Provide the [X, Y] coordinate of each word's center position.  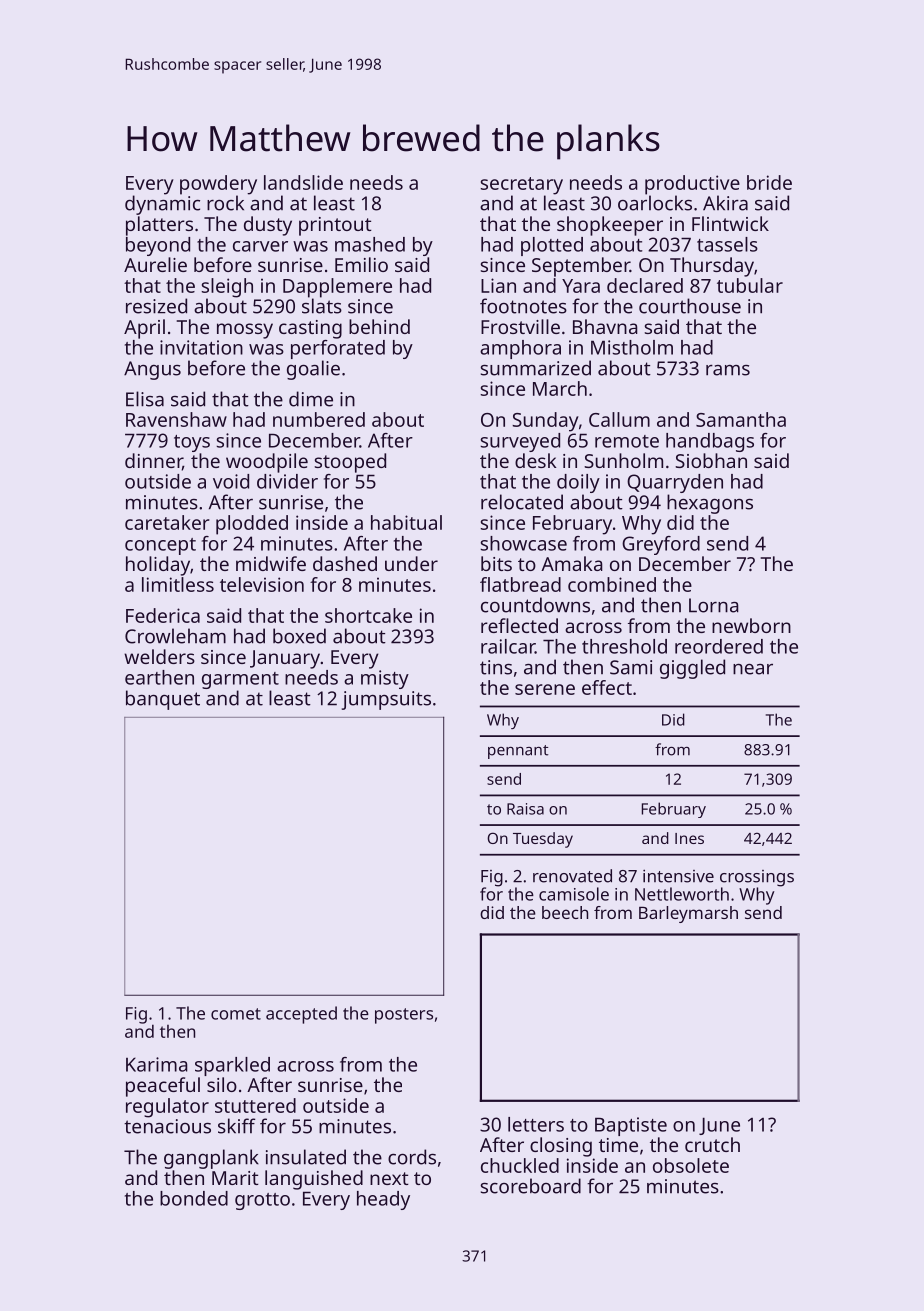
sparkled [232, 1066]
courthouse [690, 306]
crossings [757, 878]
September [581, 267]
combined [612, 584]
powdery [218, 185]
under [411, 563]
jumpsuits [386, 700]
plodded [252, 525]
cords [412, 1157]
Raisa [525, 809]
